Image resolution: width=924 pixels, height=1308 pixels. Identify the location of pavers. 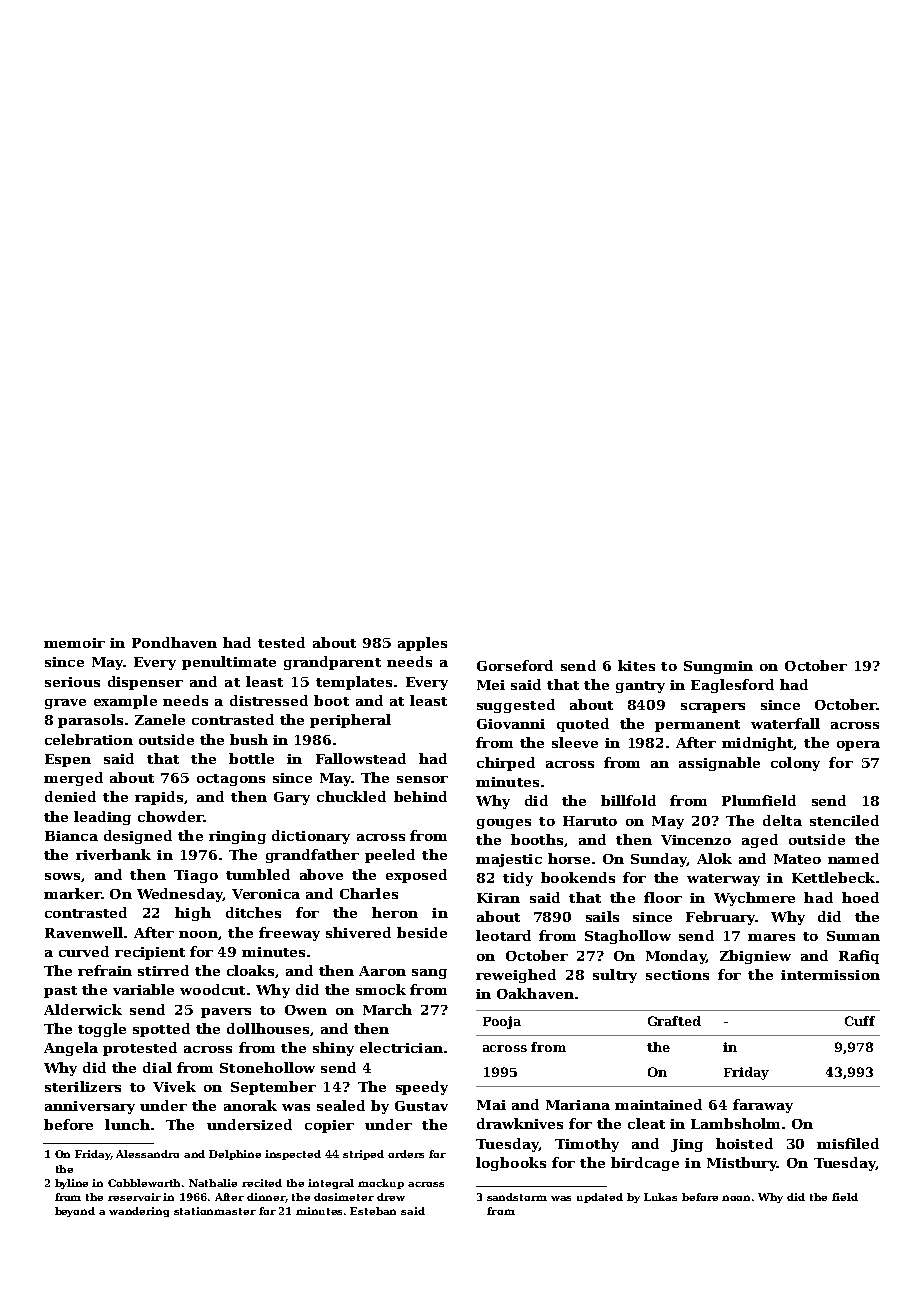
(226, 1013).
